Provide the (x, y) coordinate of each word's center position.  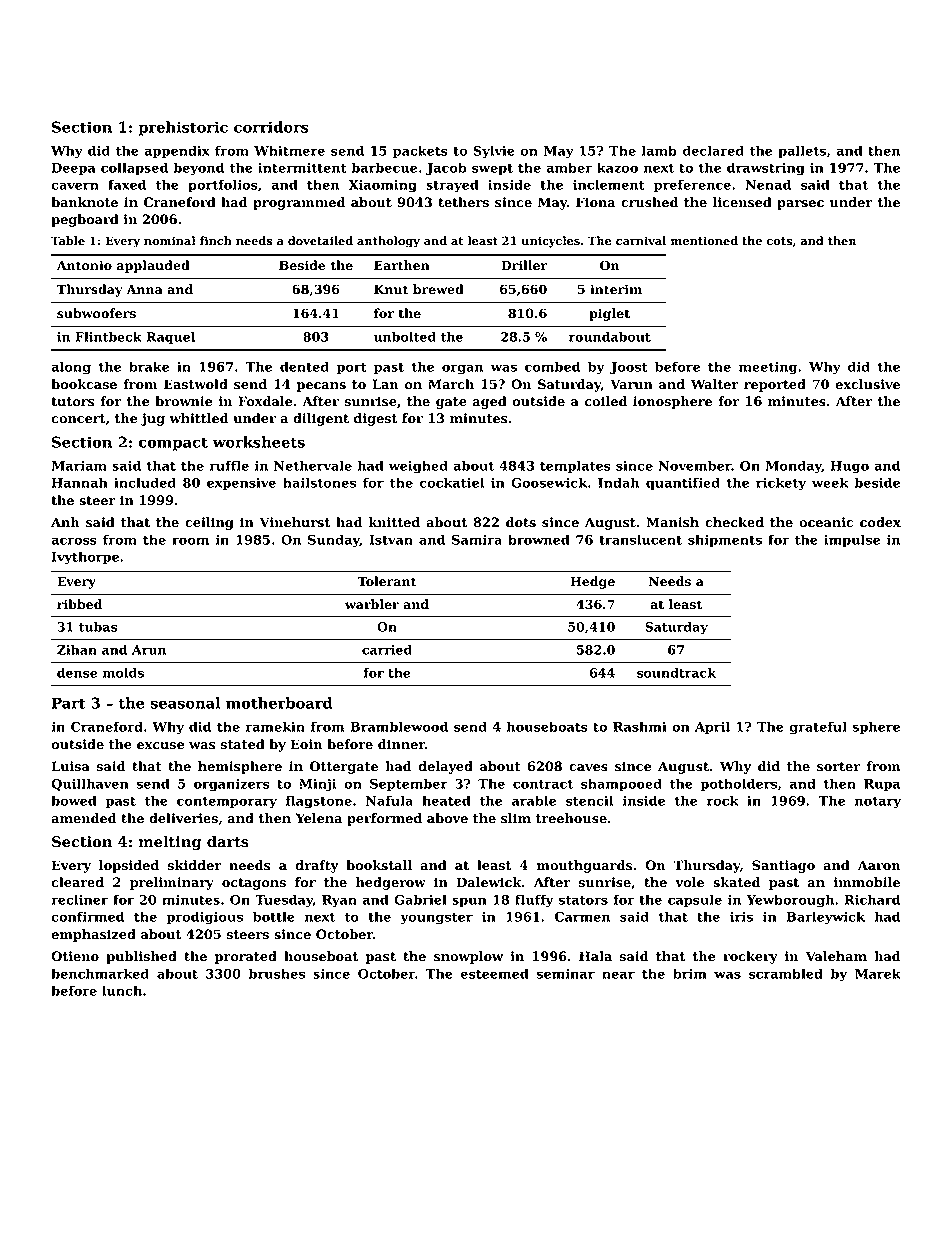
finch (216, 241)
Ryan (339, 901)
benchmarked (100, 973)
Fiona (596, 202)
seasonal (185, 703)
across (74, 541)
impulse (852, 540)
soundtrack (676, 673)
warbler (372, 604)
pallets (802, 151)
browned (539, 539)
